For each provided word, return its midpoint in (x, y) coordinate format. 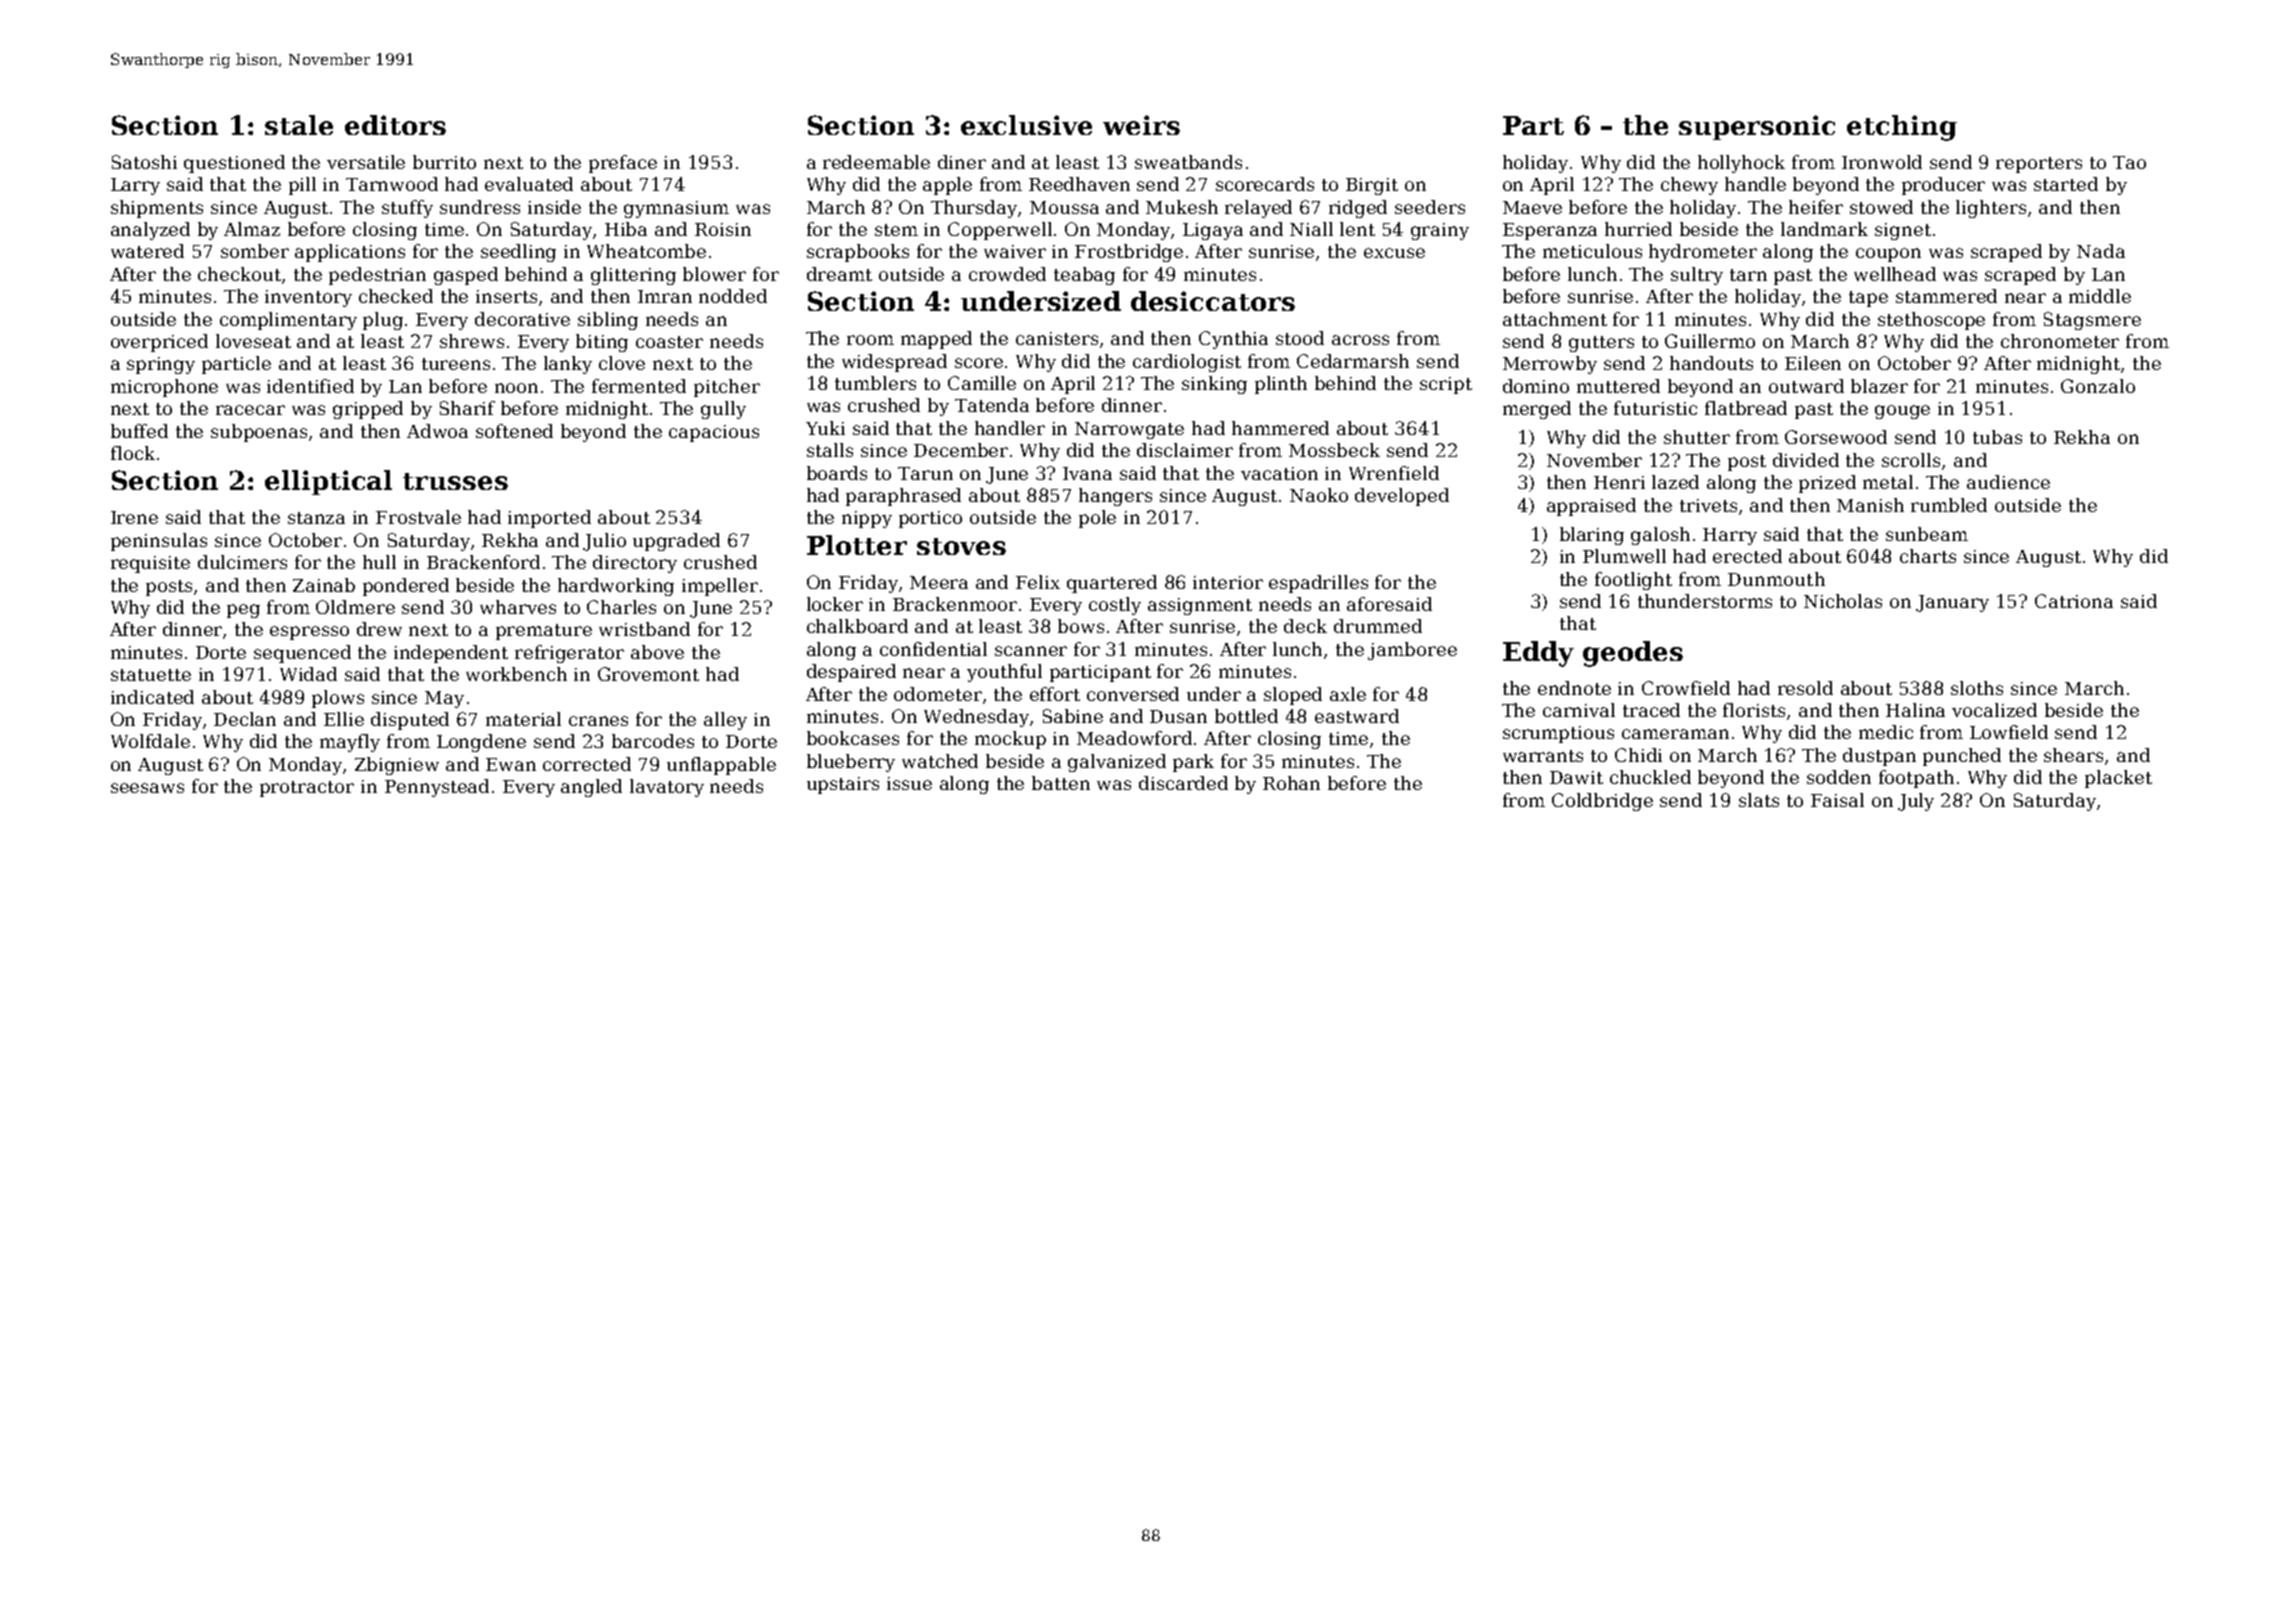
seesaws (147, 788)
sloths (1977, 688)
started (2066, 184)
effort (1055, 694)
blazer (1879, 386)
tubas (1997, 437)
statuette (151, 675)
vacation (1279, 473)
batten (1061, 783)
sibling (608, 321)
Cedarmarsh (1353, 361)
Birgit (1372, 186)
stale (299, 125)
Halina (1915, 710)
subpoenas (259, 433)
